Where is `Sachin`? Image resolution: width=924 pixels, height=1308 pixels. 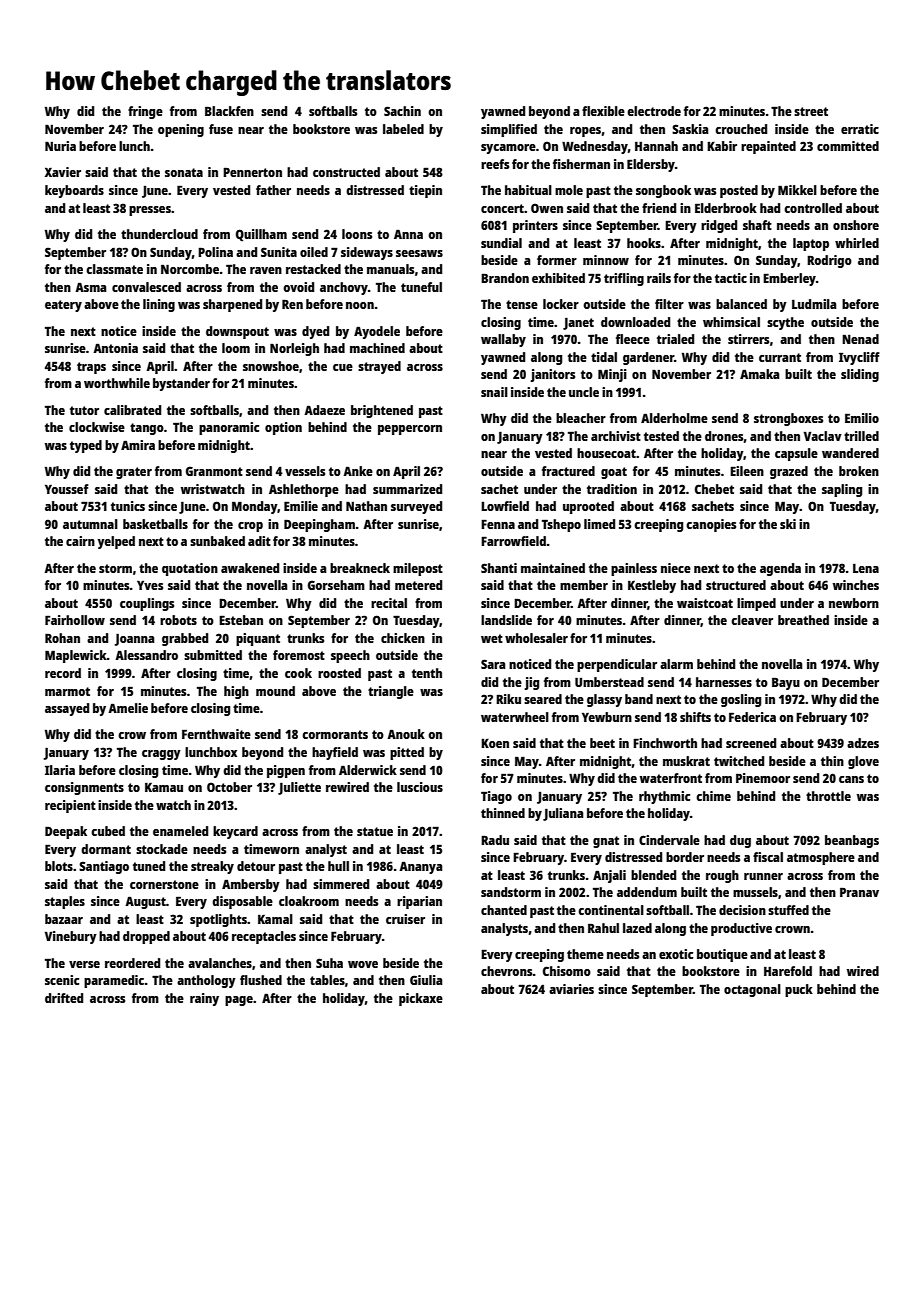
Sachin is located at coordinates (402, 111).
